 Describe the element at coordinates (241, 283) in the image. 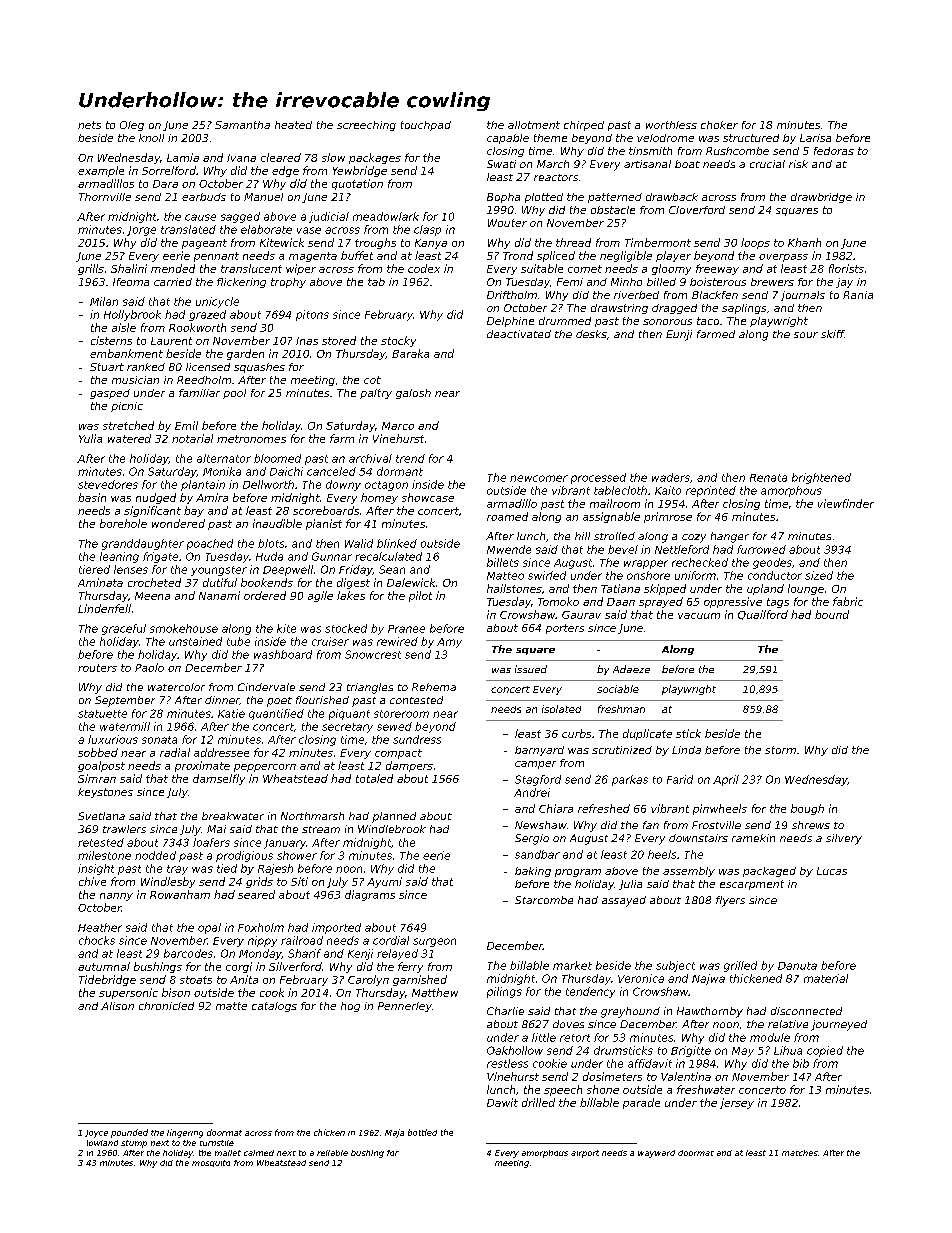

I see `flickering` at that location.
